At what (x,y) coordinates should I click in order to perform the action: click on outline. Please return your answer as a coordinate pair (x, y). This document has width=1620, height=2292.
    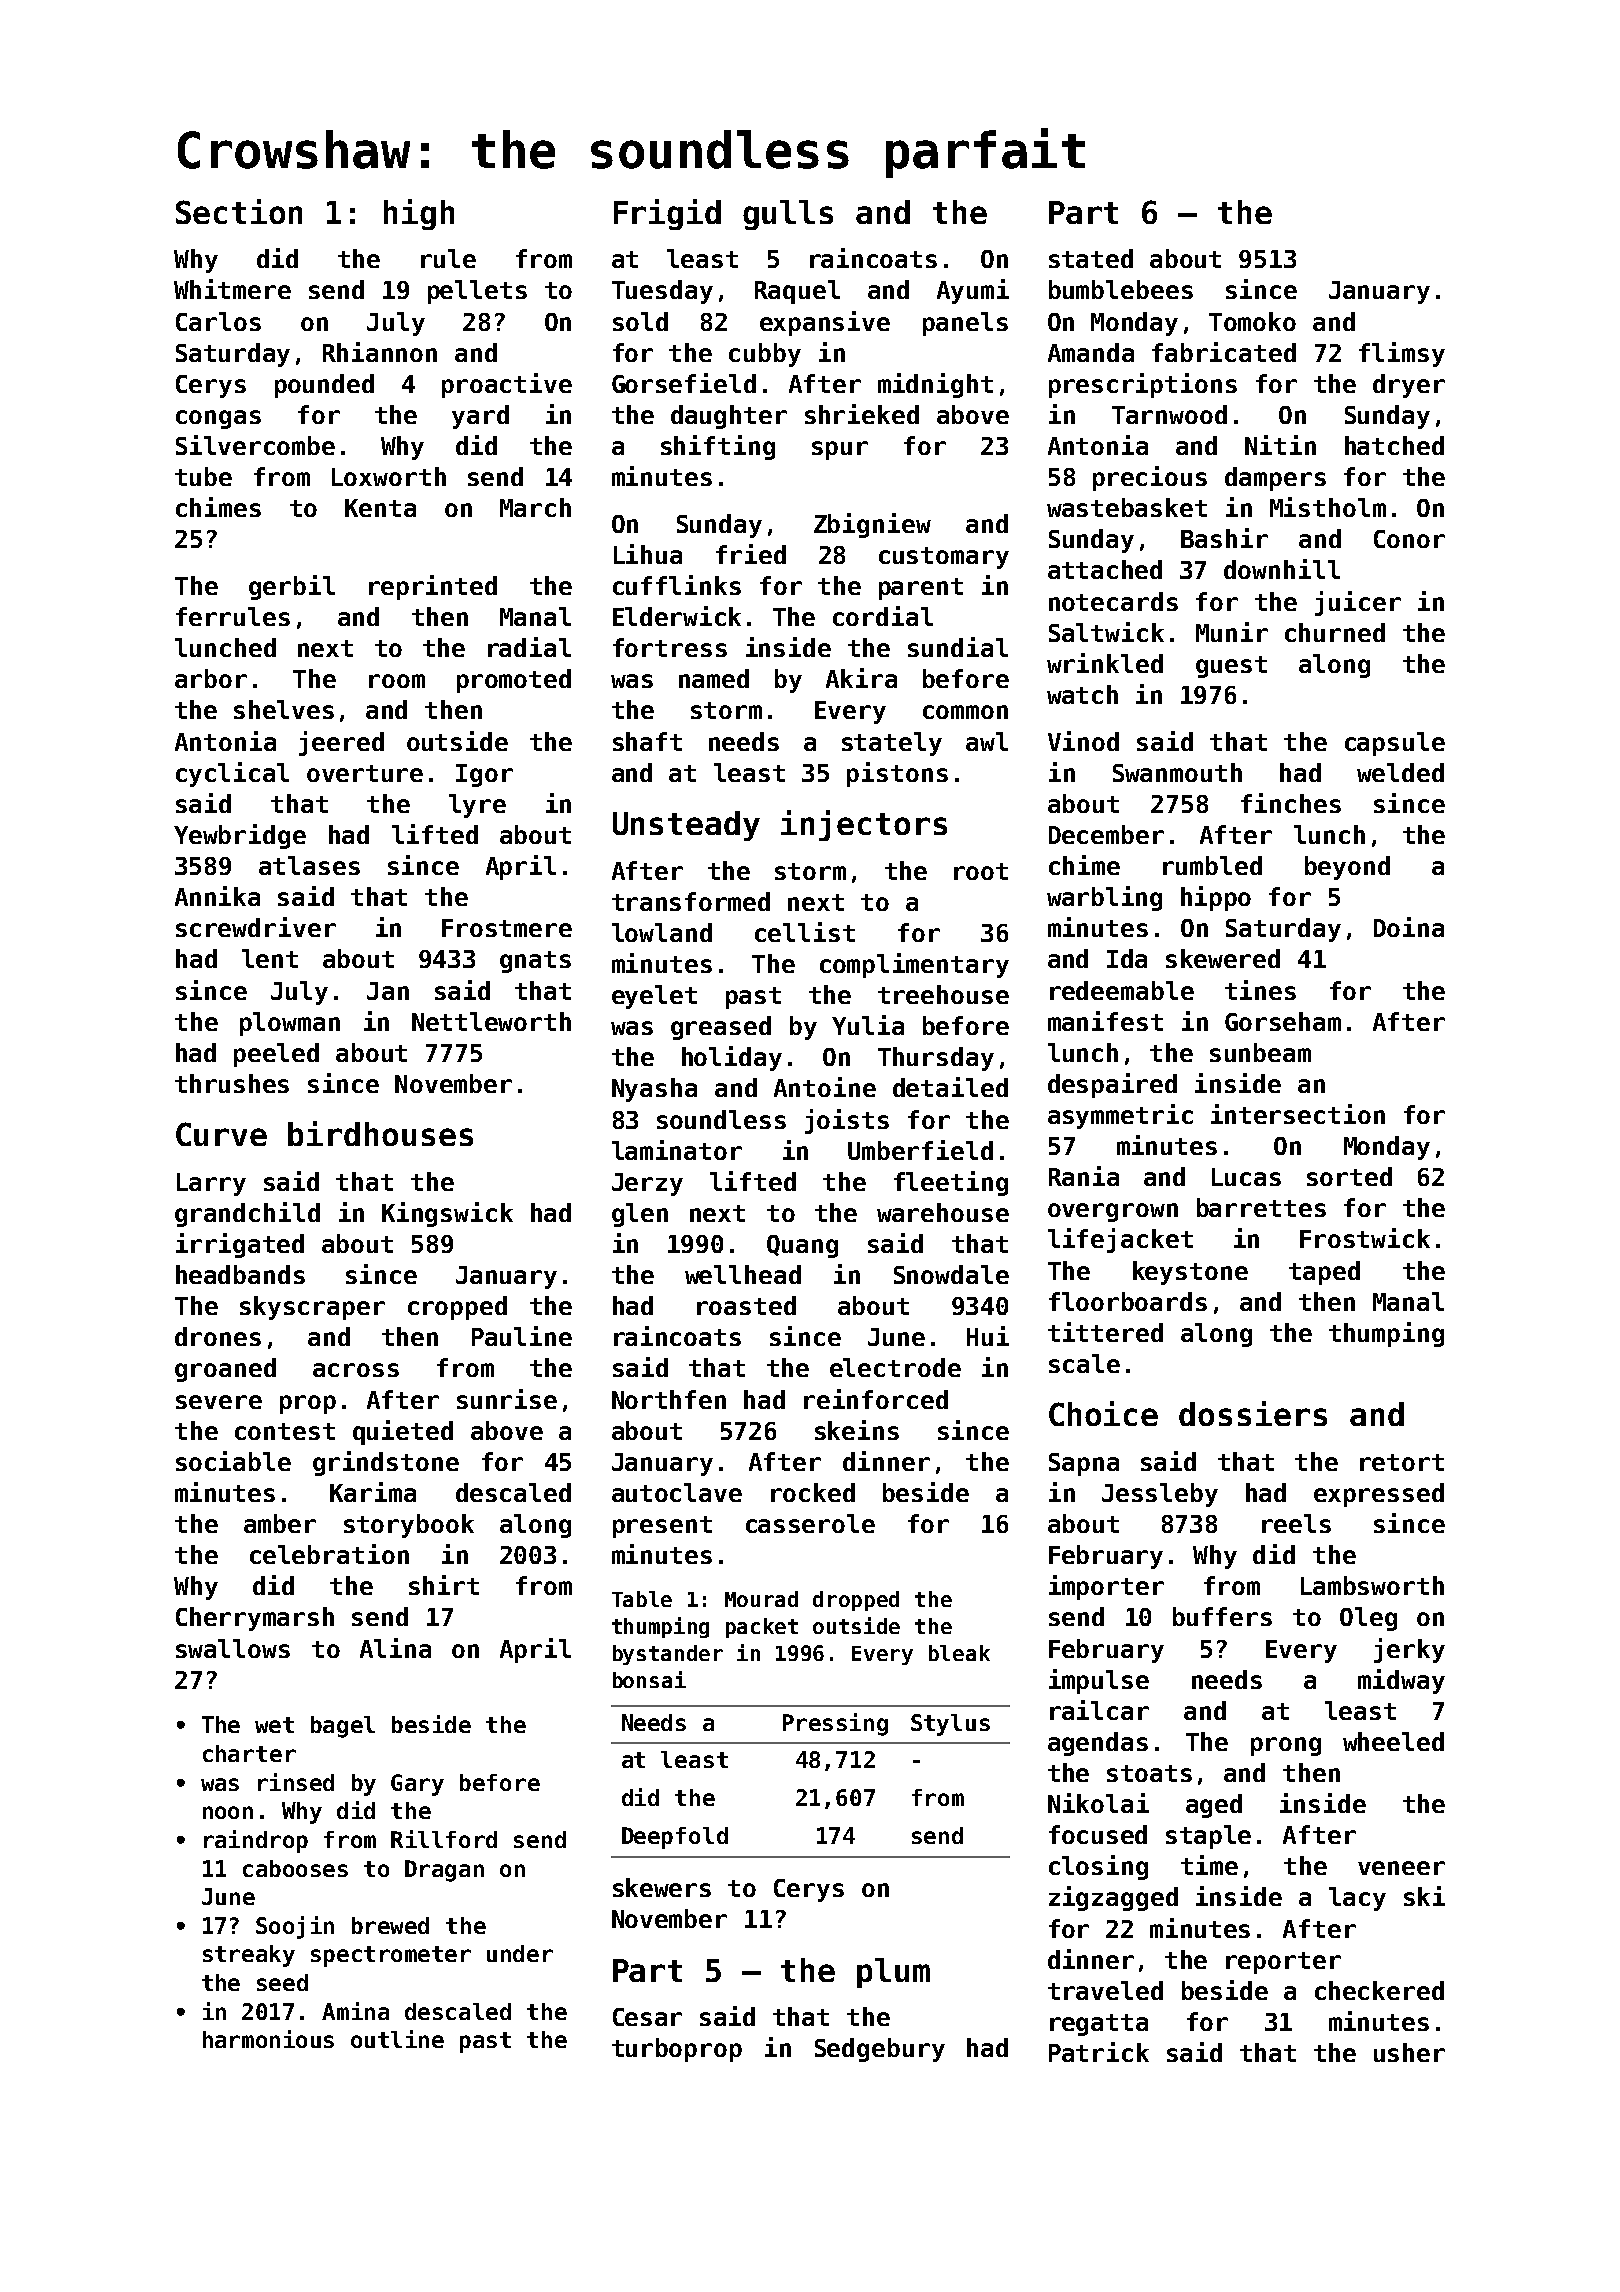
    Looking at the image, I should click on (397, 2039).
